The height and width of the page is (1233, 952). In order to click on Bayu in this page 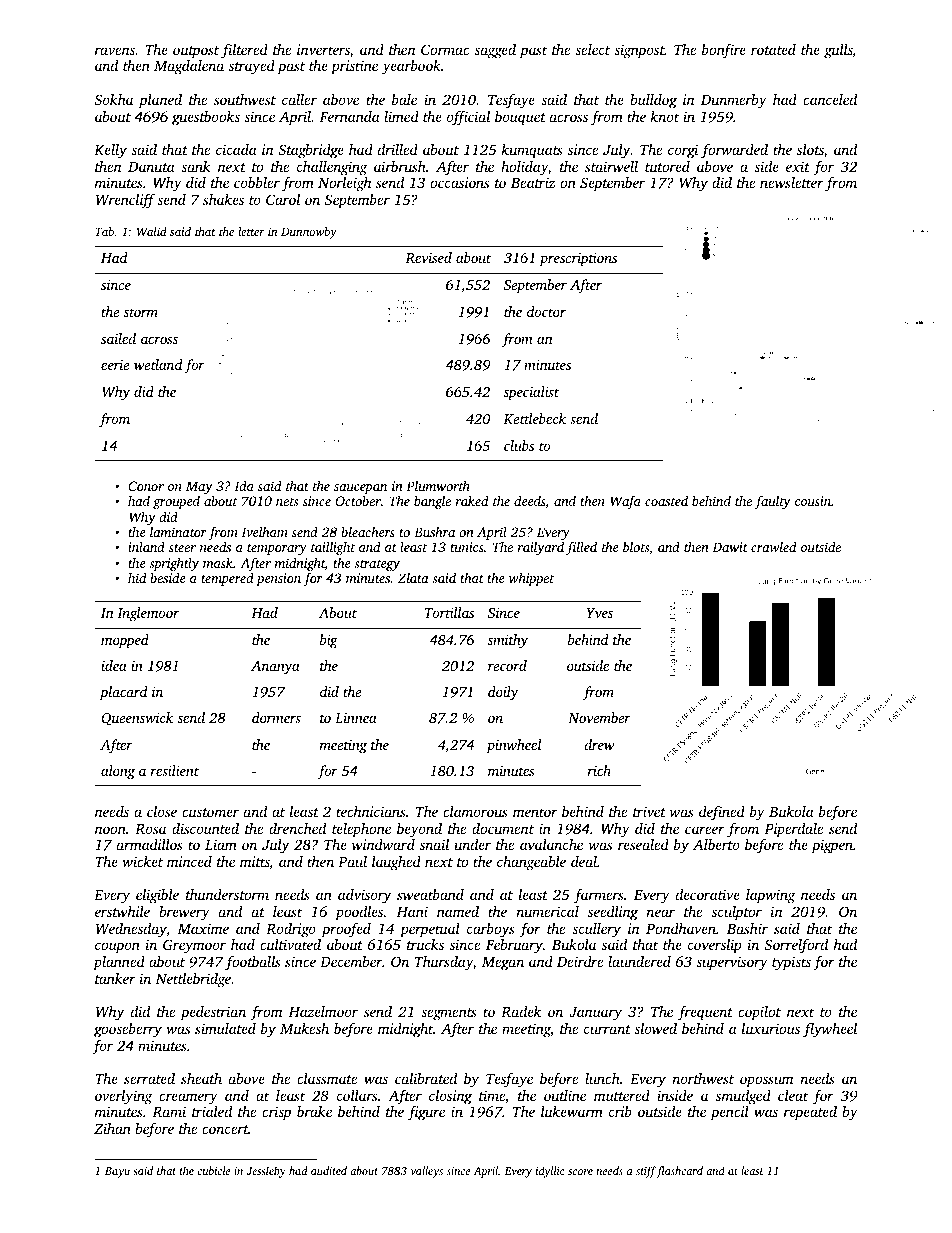, I will do `click(117, 1172)`.
